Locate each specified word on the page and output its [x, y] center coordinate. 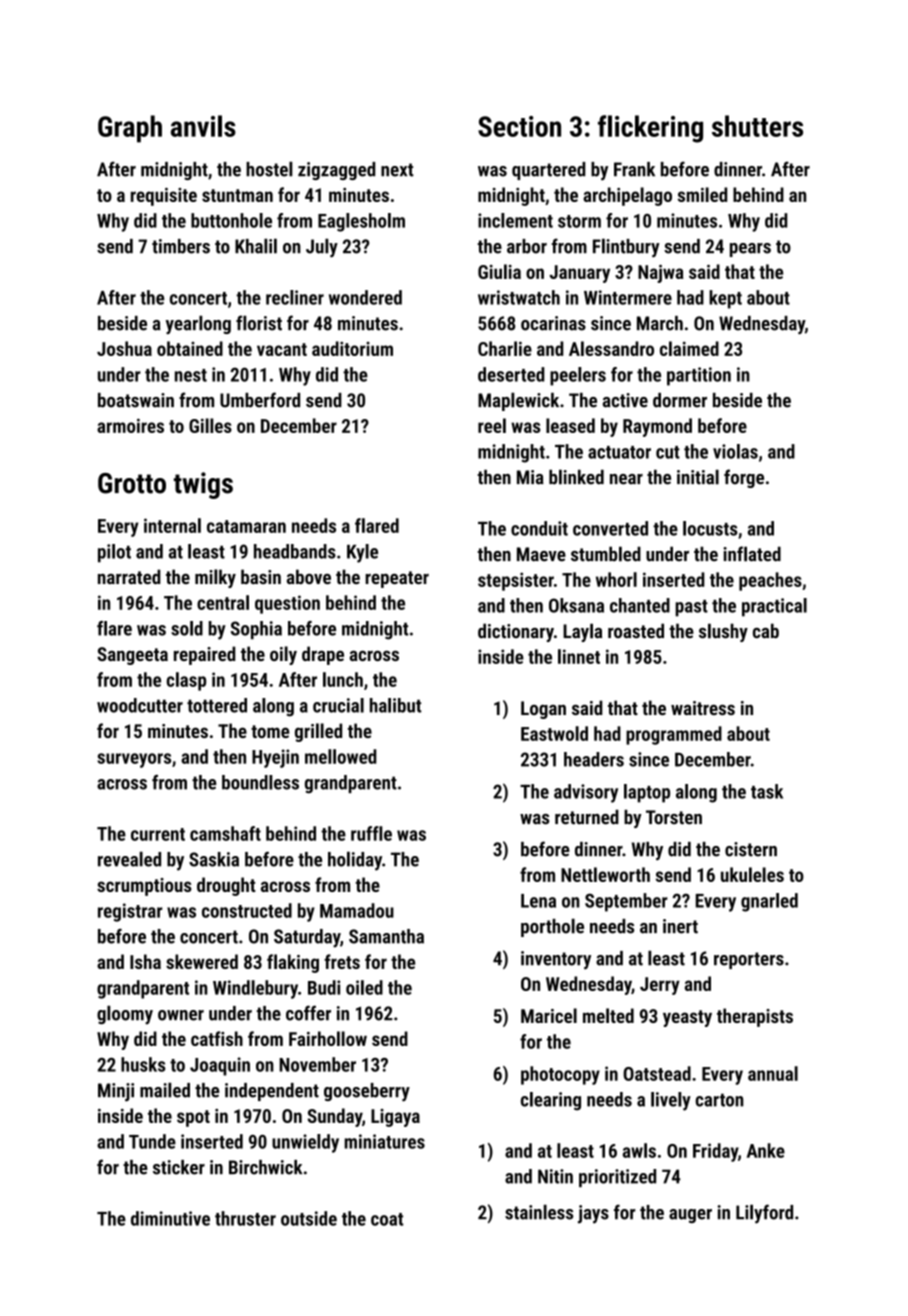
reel [492, 425]
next [397, 170]
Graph [130, 129]
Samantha [386, 936]
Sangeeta [132, 656]
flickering [650, 129]
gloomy [125, 1015]
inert [680, 926]
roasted [636, 631]
